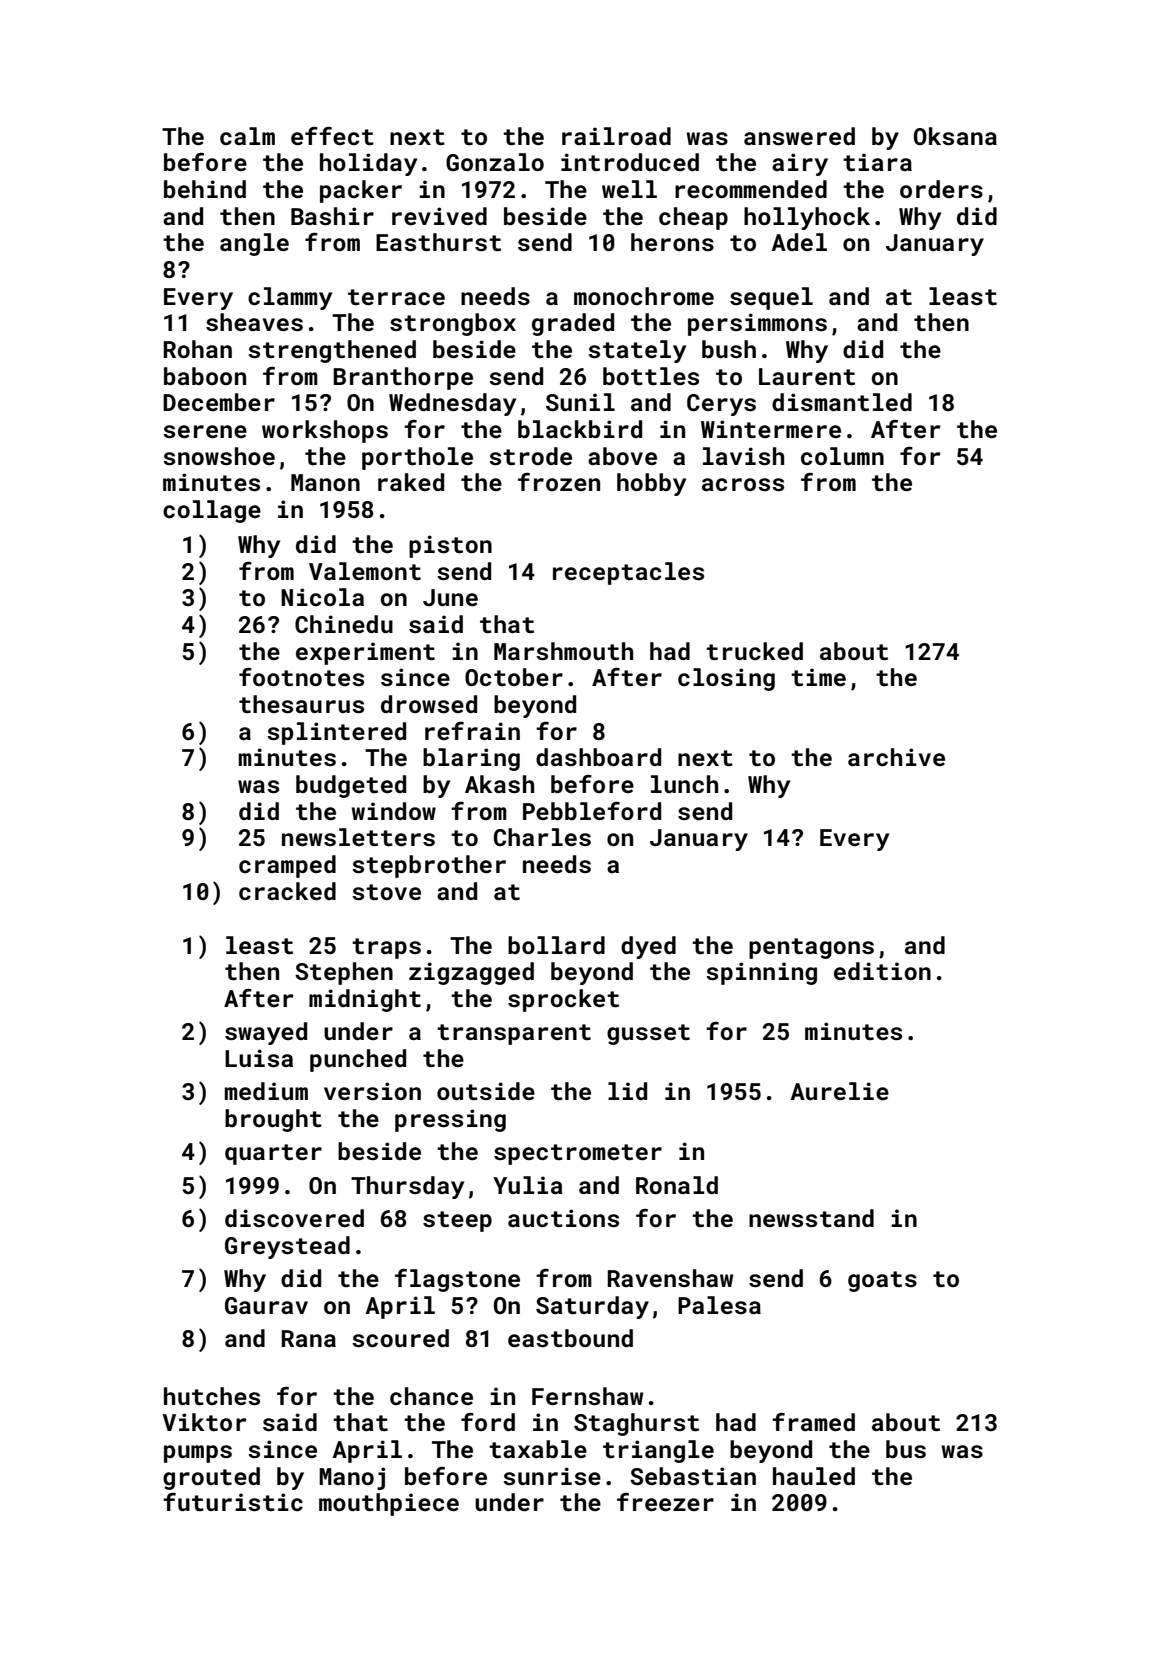 Image resolution: width=1165 pixels, height=1654 pixels. Describe the element at coordinates (538, 1449) in the image. I see `taxable` at that location.
